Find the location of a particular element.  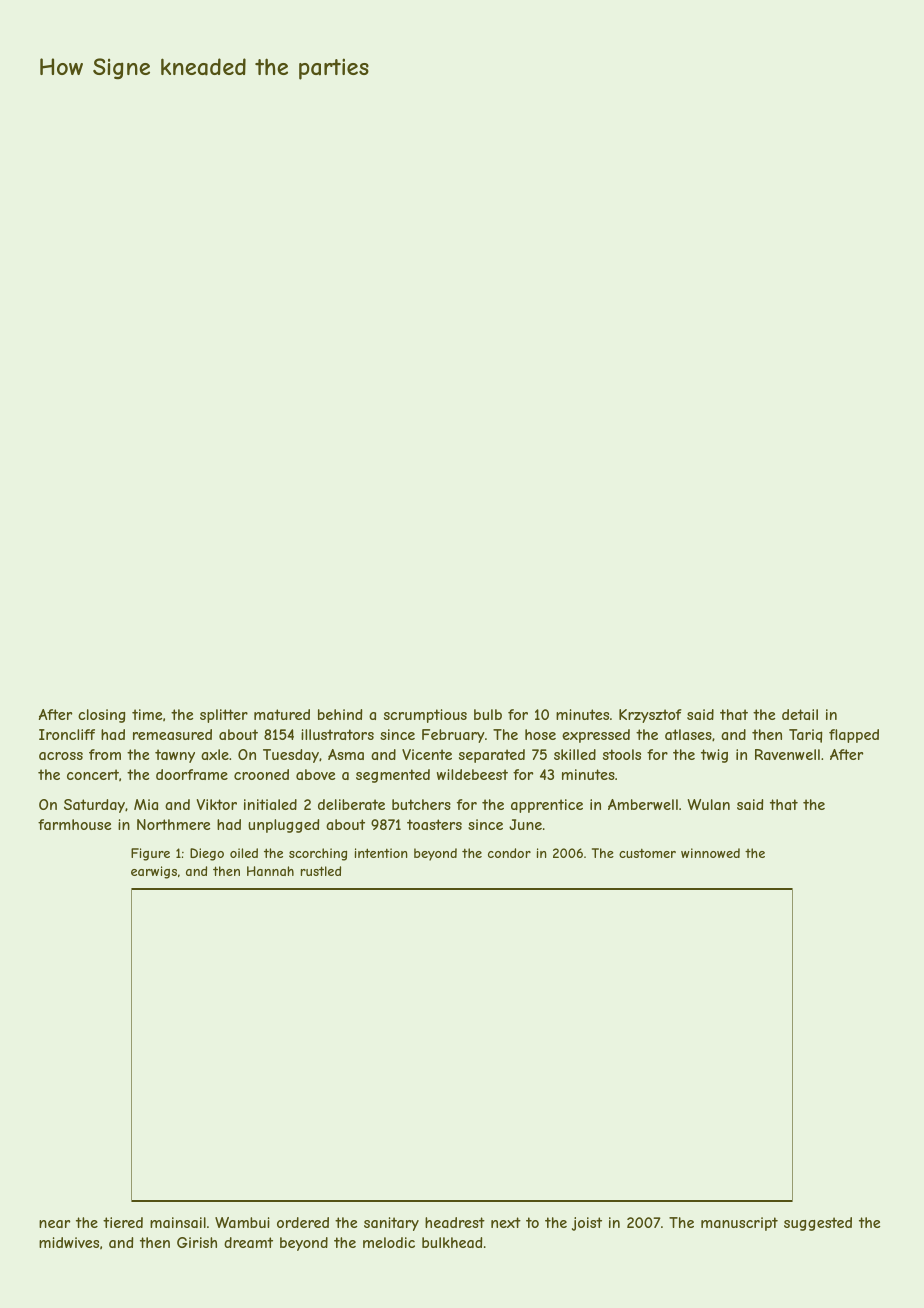

toasters is located at coordinates (434, 824).
